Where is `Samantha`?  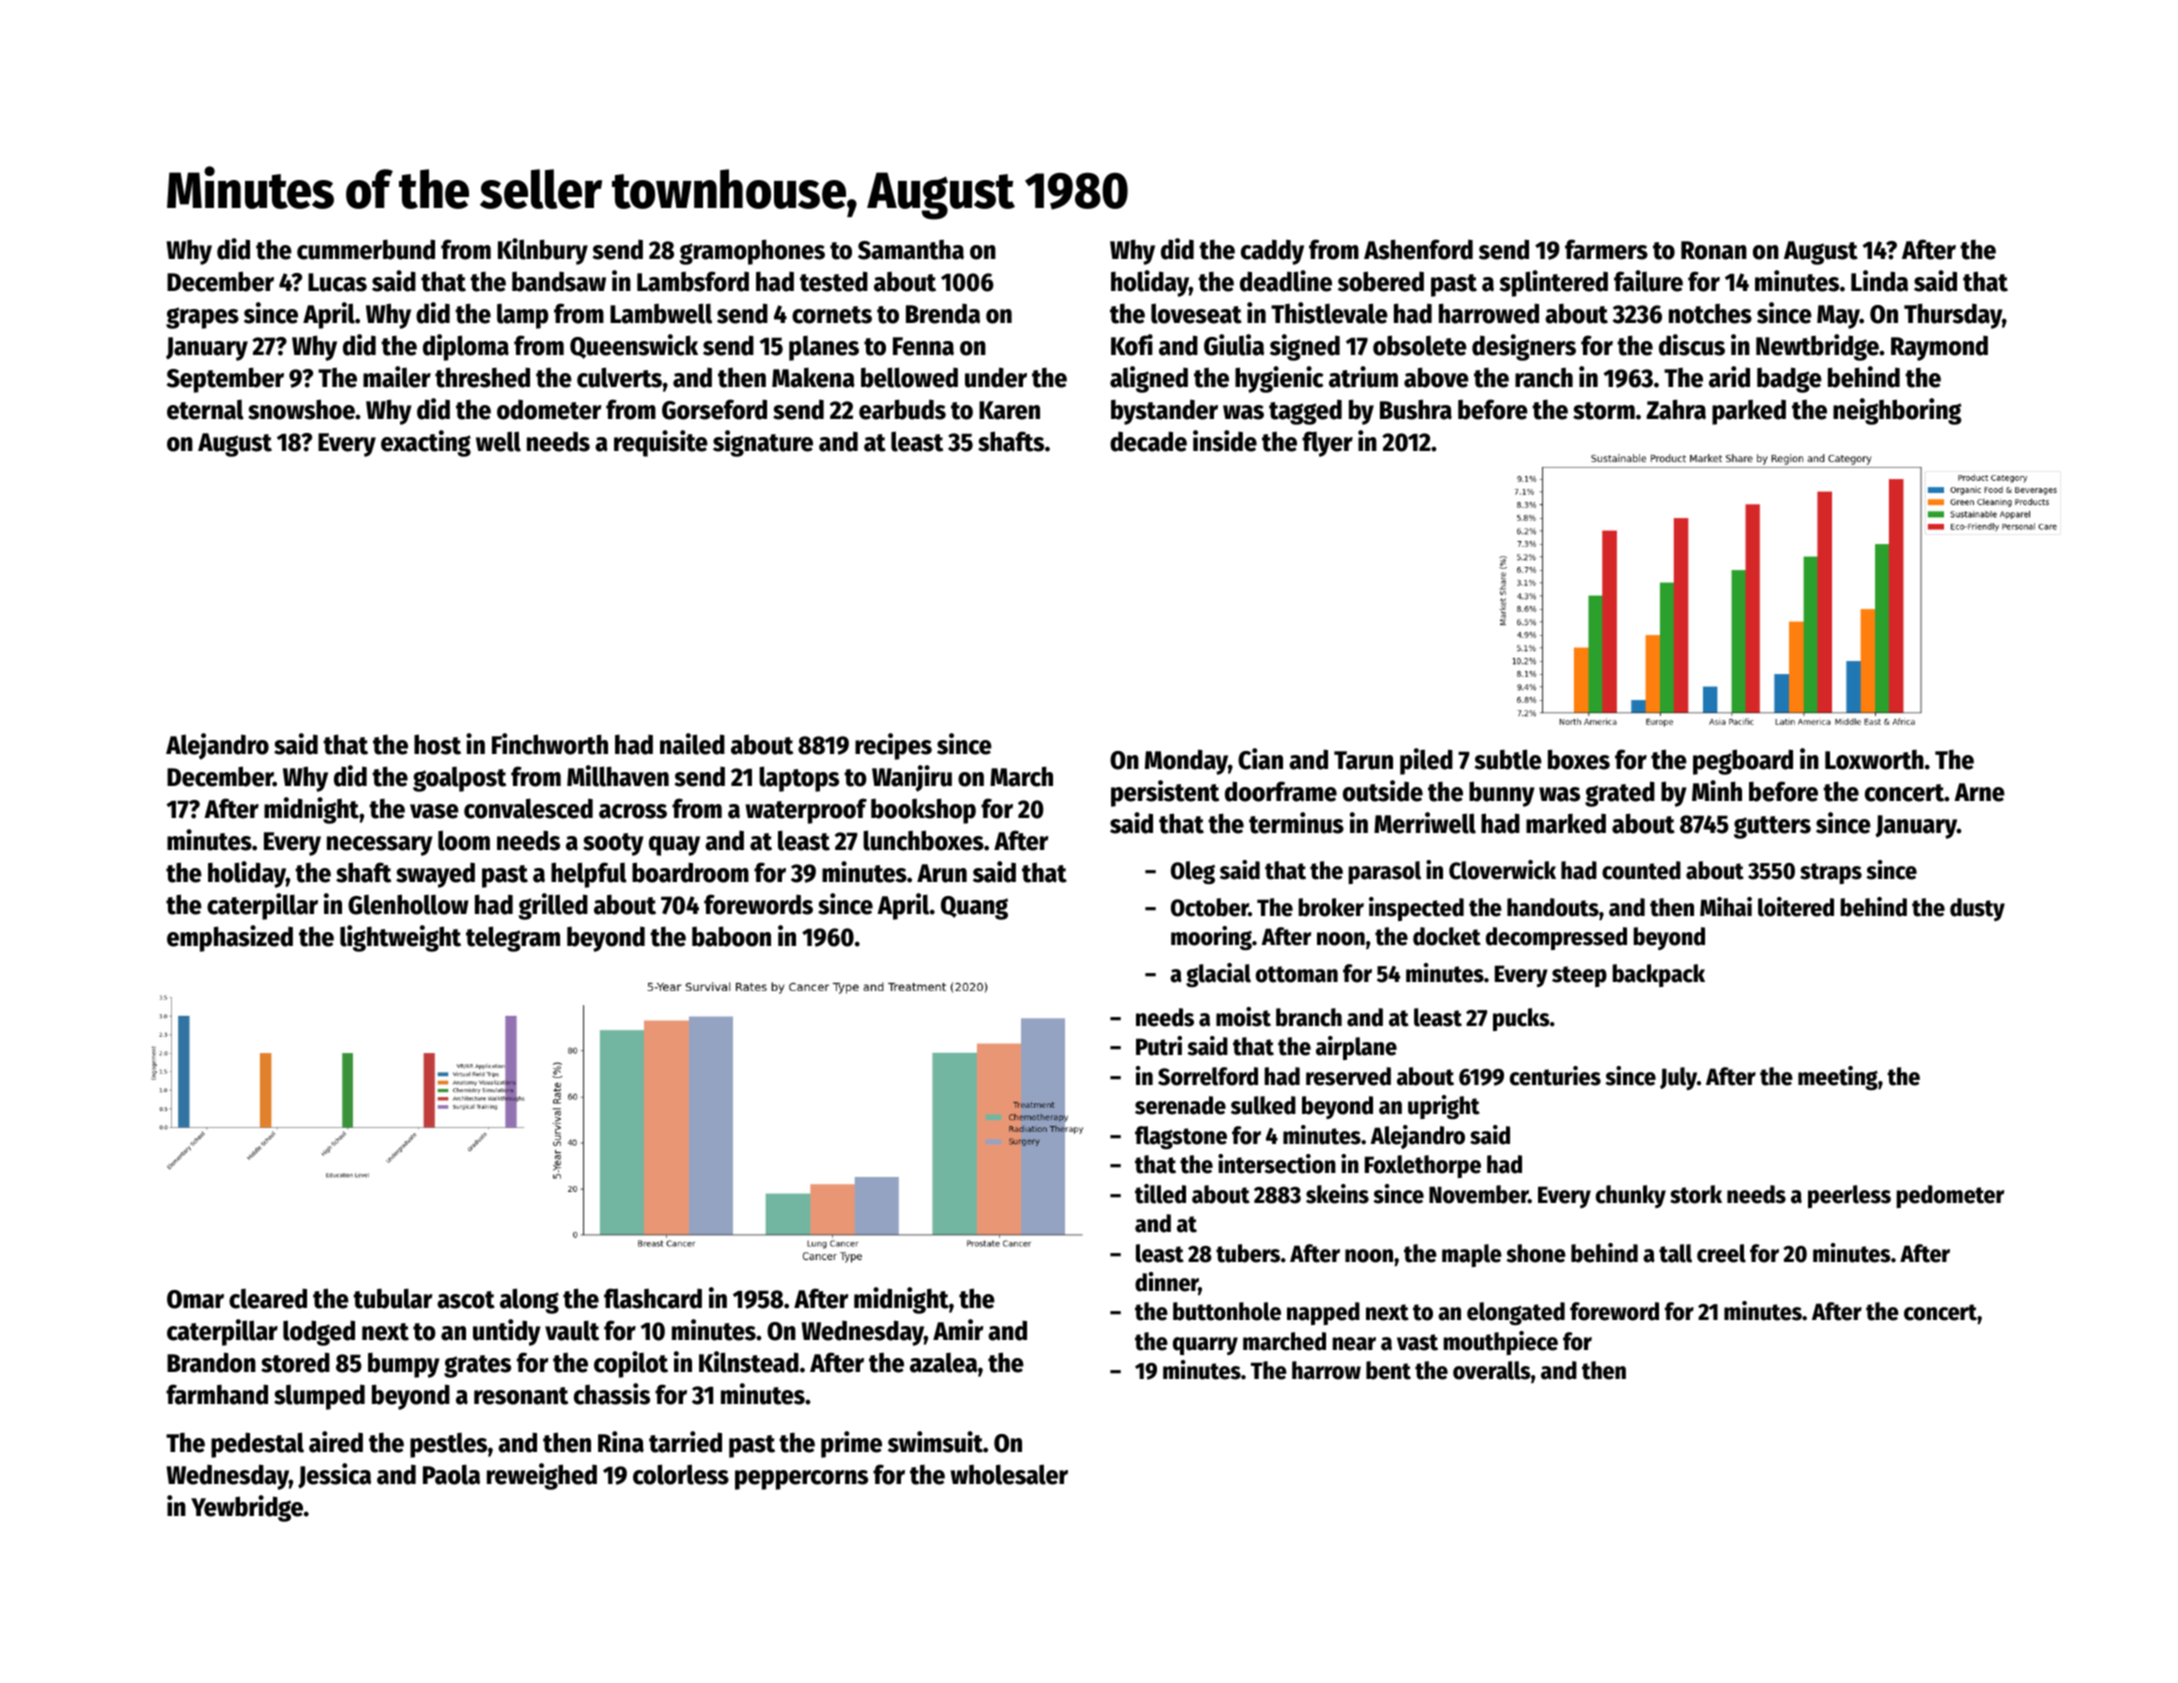 Samantha is located at coordinates (911, 250).
